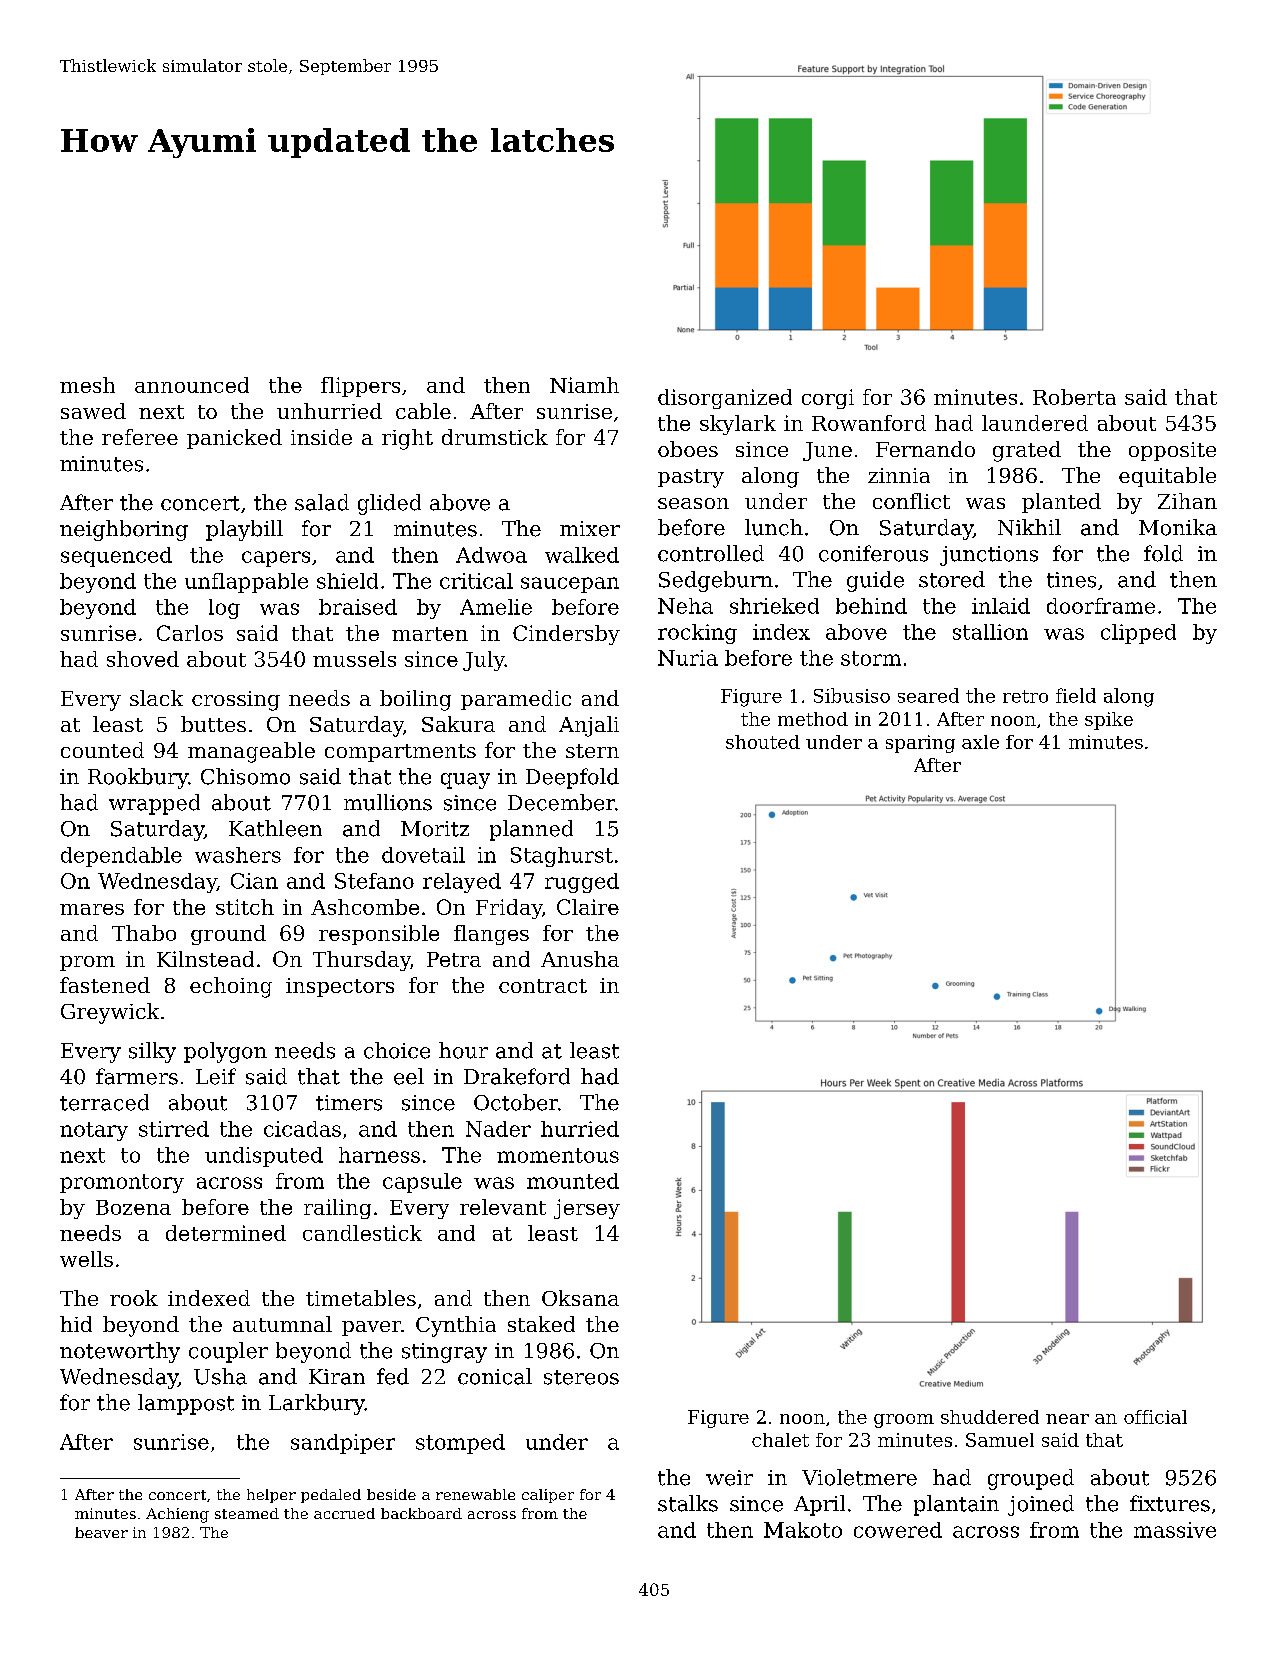 The width and height of the screenshot is (1277, 1653). What do you see at coordinates (186, 1404) in the screenshot?
I see `lamppost` at bounding box center [186, 1404].
